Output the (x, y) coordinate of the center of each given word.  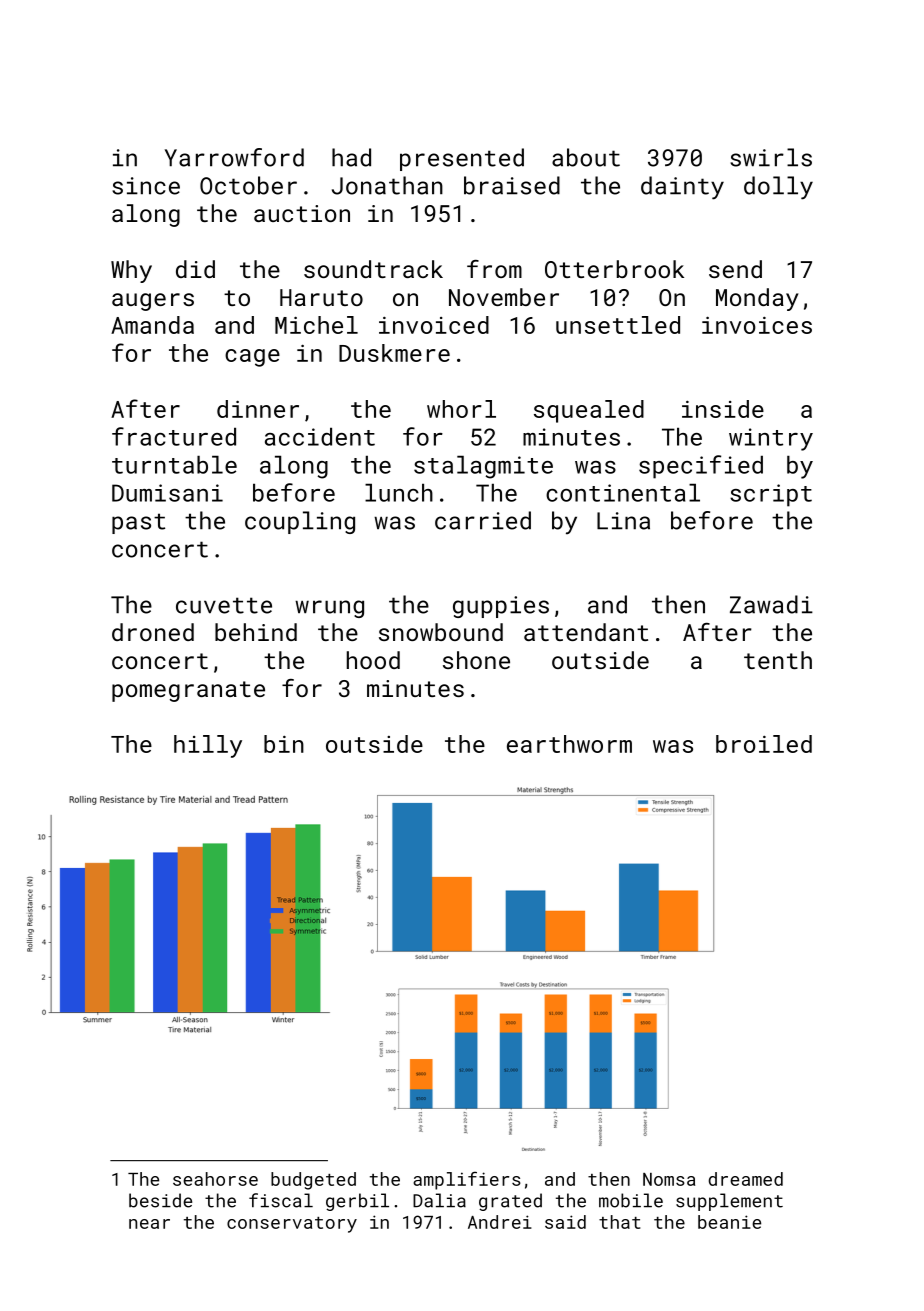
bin (284, 744)
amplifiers (467, 1180)
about (586, 157)
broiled (764, 744)
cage (252, 358)
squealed (589, 411)
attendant (586, 632)
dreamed (746, 1179)
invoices (757, 325)
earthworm (569, 744)
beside (160, 1200)
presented (462, 159)
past (138, 523)
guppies (501, 607)
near (149, 1224)
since (146, 186)
